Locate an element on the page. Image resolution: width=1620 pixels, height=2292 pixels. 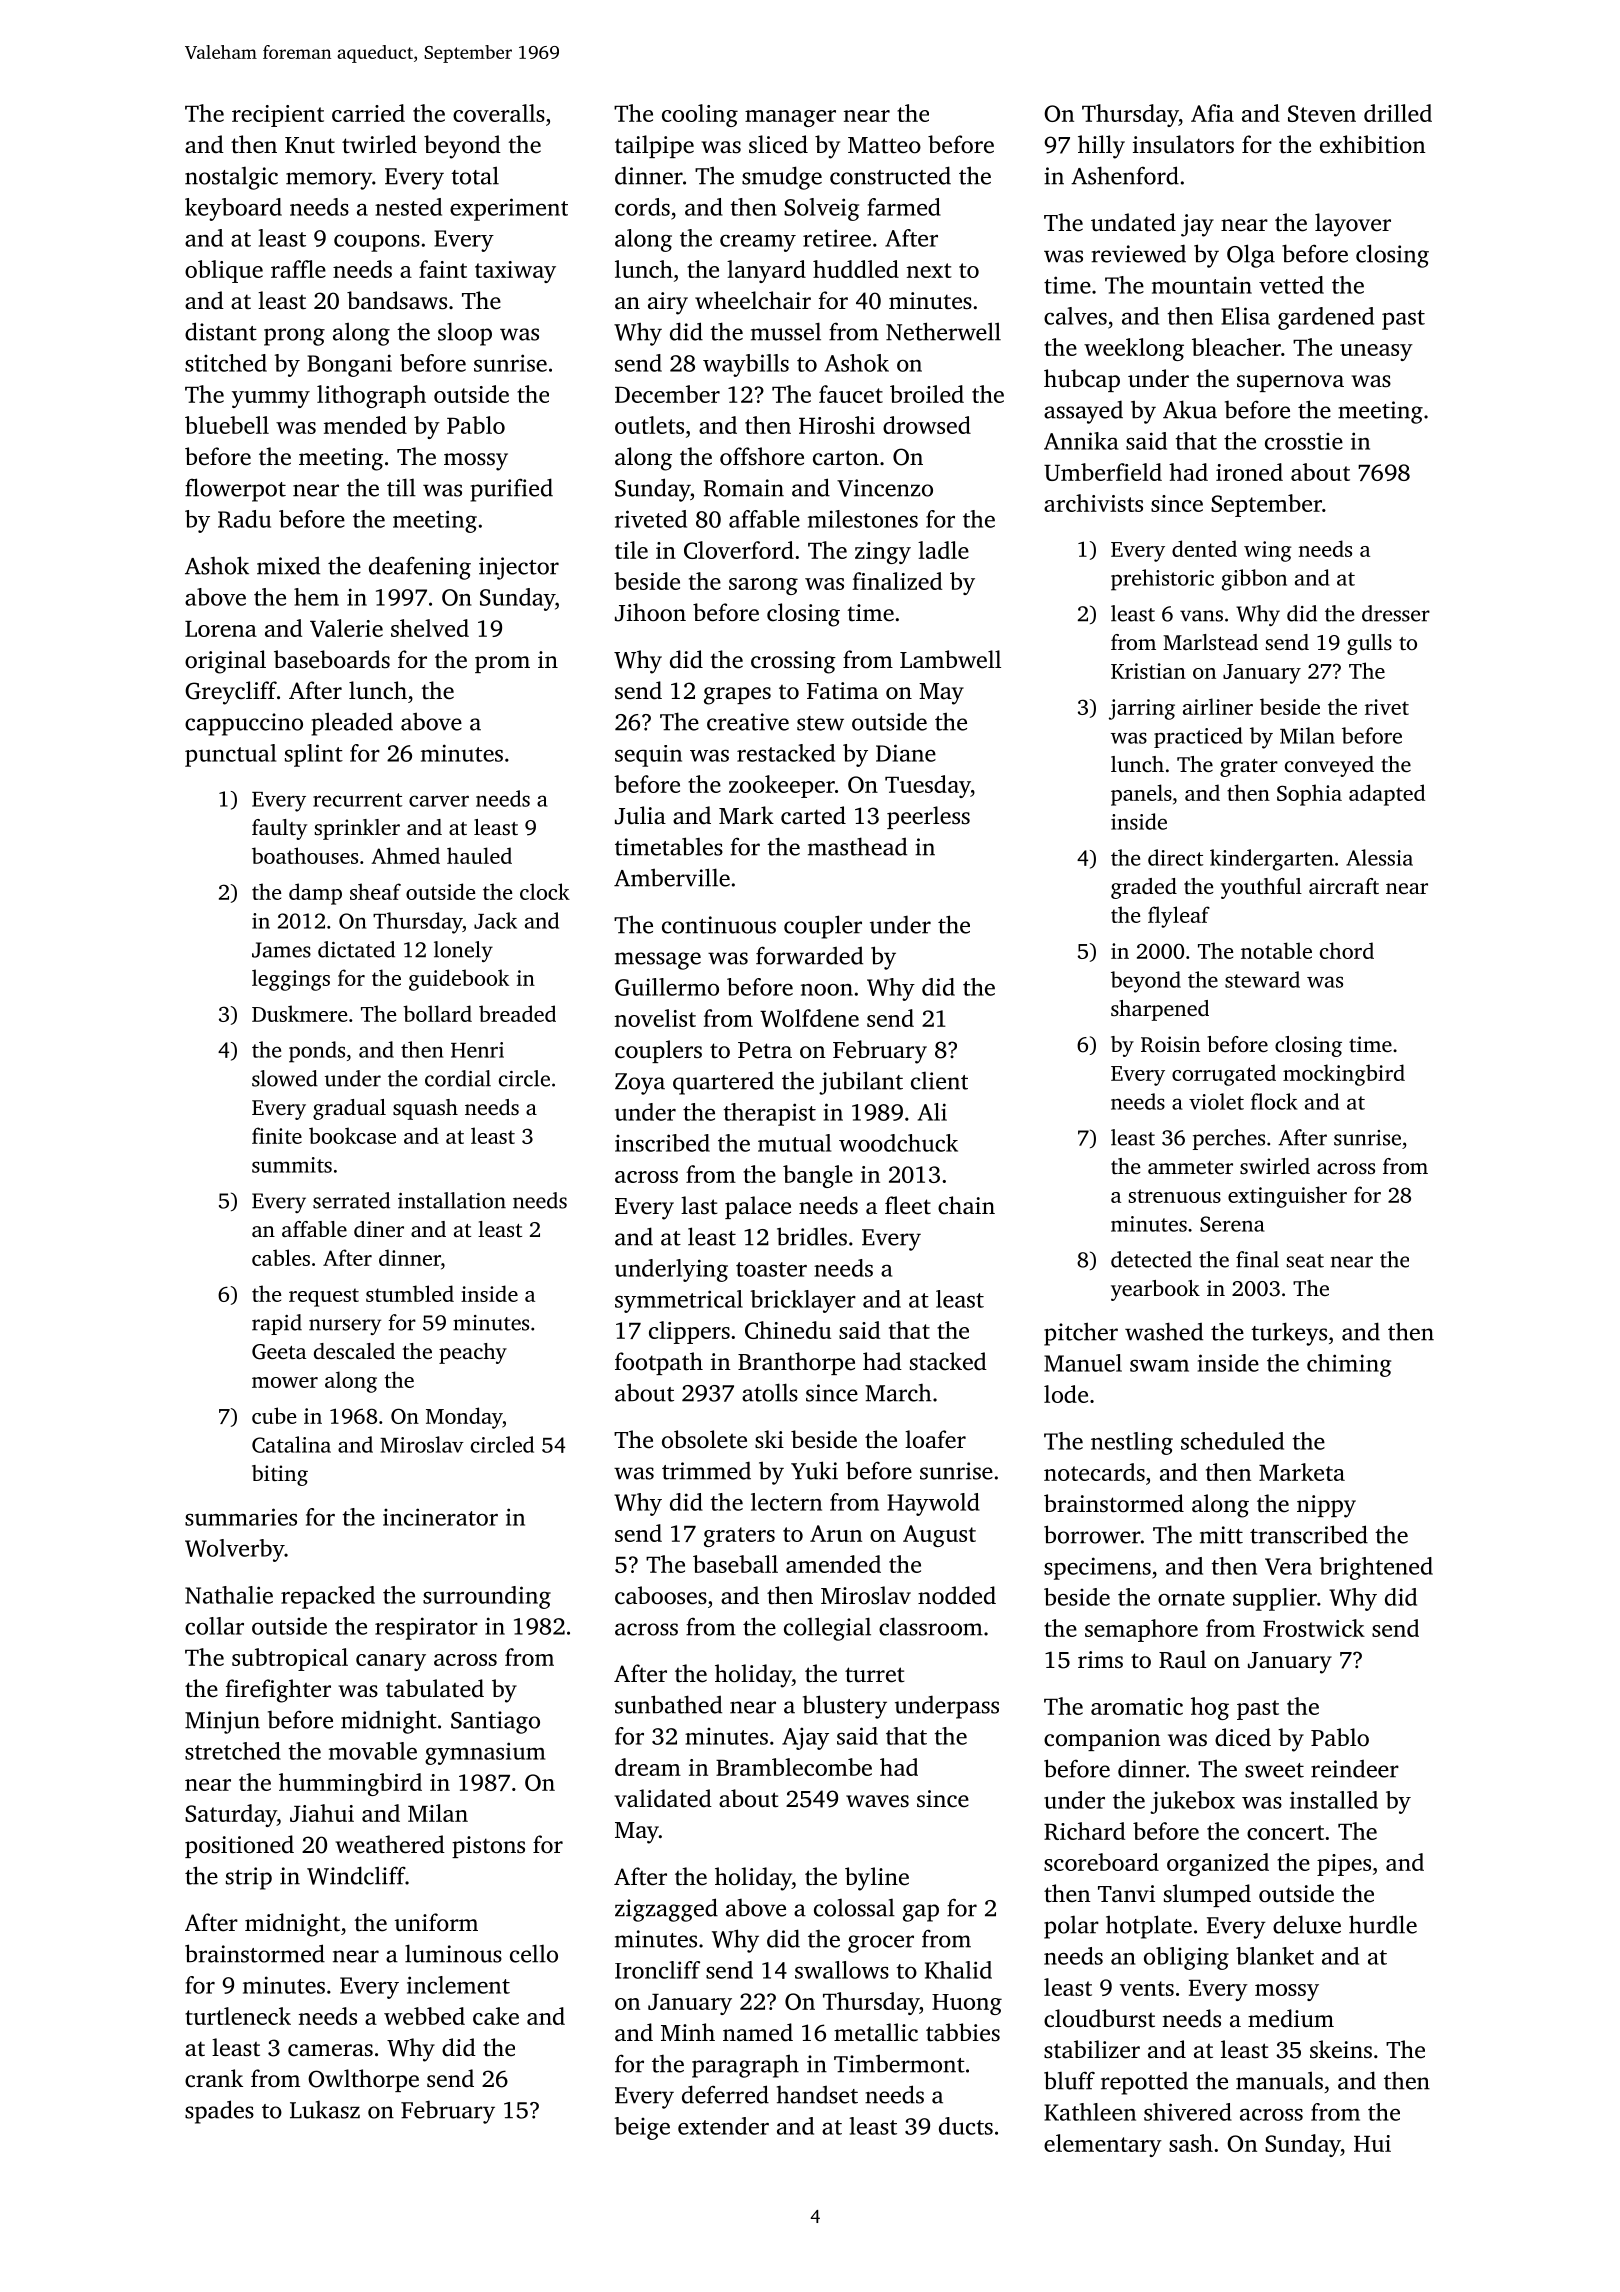
offshore is located at coordinates (762, 456).
